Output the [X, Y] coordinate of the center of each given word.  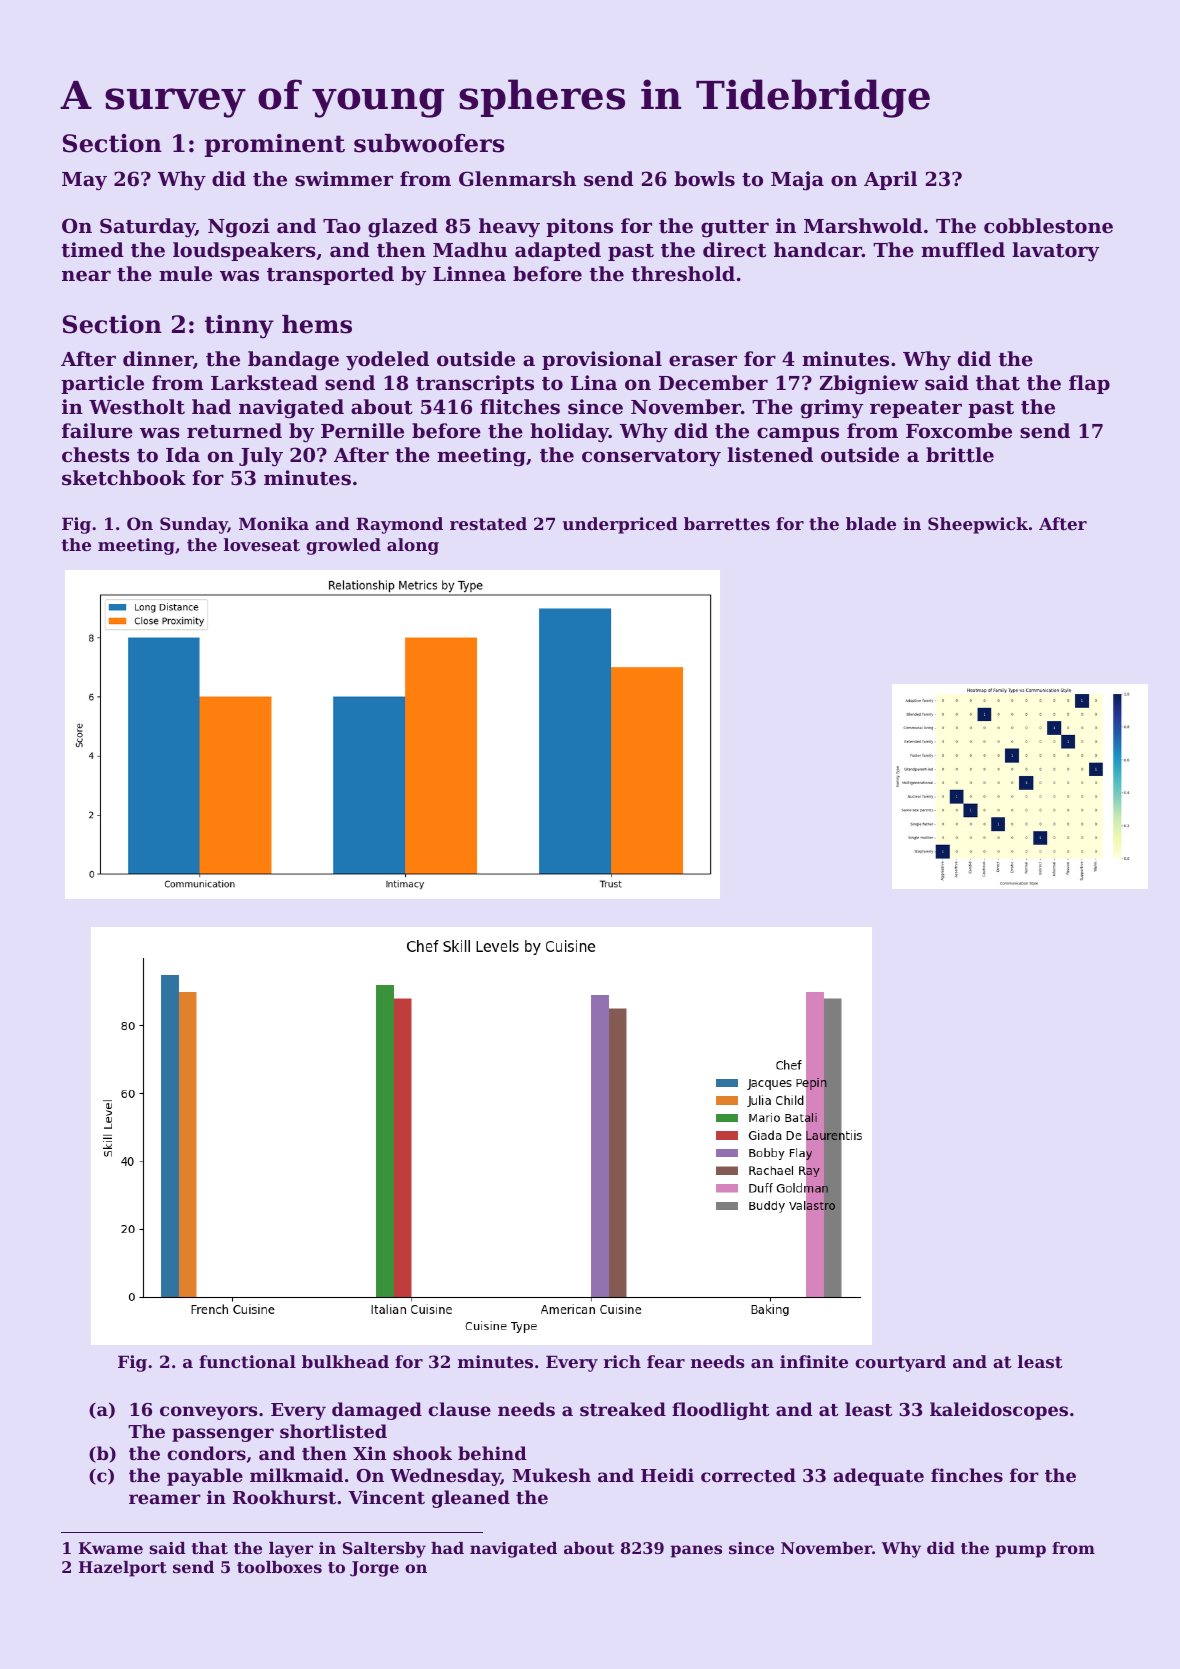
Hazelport [123, 1569]
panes [696, 1551]
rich [622, 1361]
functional [247, 1361]
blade [871, 523]
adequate [879, 1477]
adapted [558, 251]
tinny [239, 327]
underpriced [620, 525]
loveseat [262, 544]
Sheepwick [978, 525]
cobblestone [1048, 226]
